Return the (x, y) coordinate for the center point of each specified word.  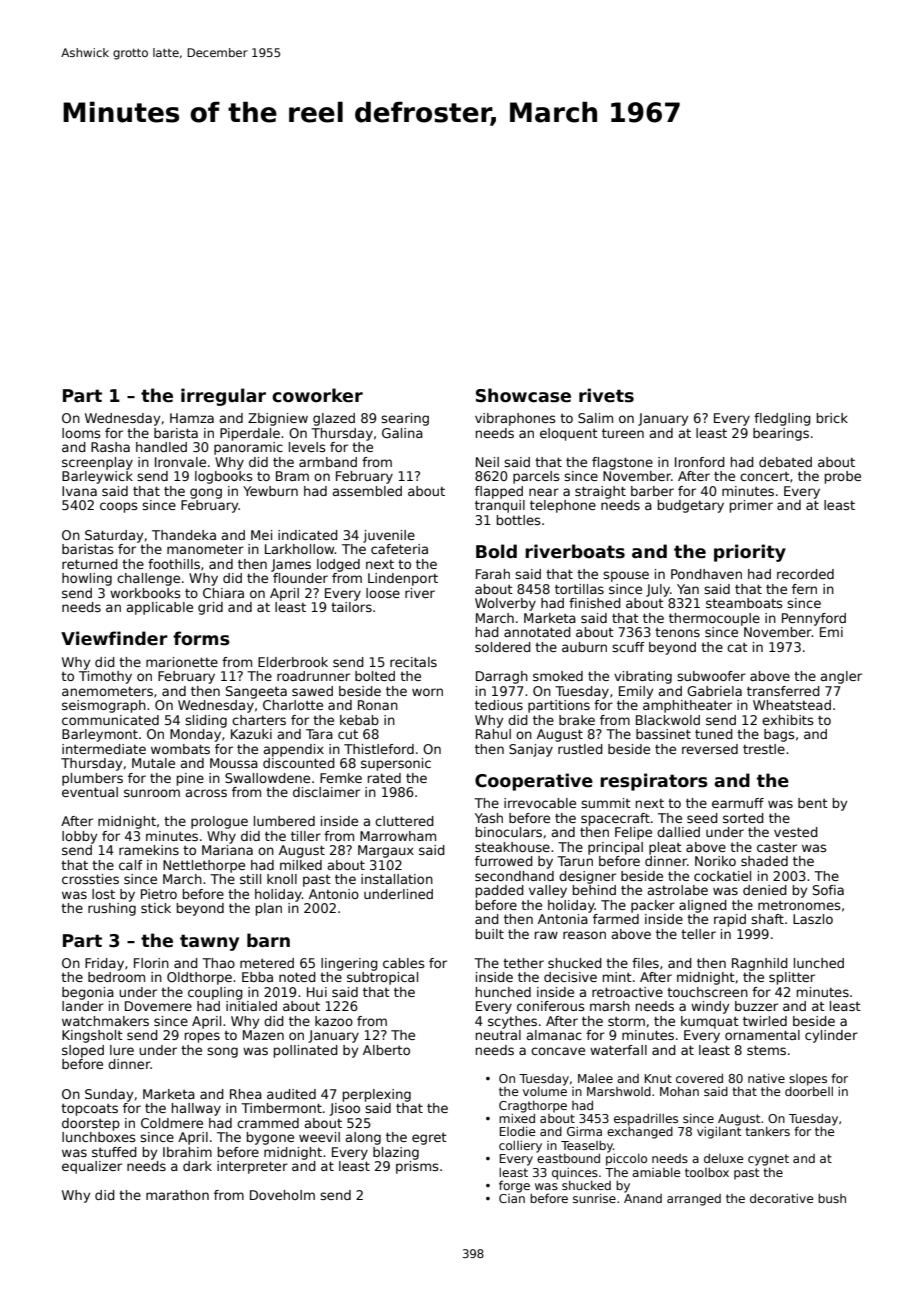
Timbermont (281, 1108)
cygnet (768, 1160)
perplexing (377, 1095)
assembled (367, 491)
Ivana (79, 491)
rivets (606, 395)
